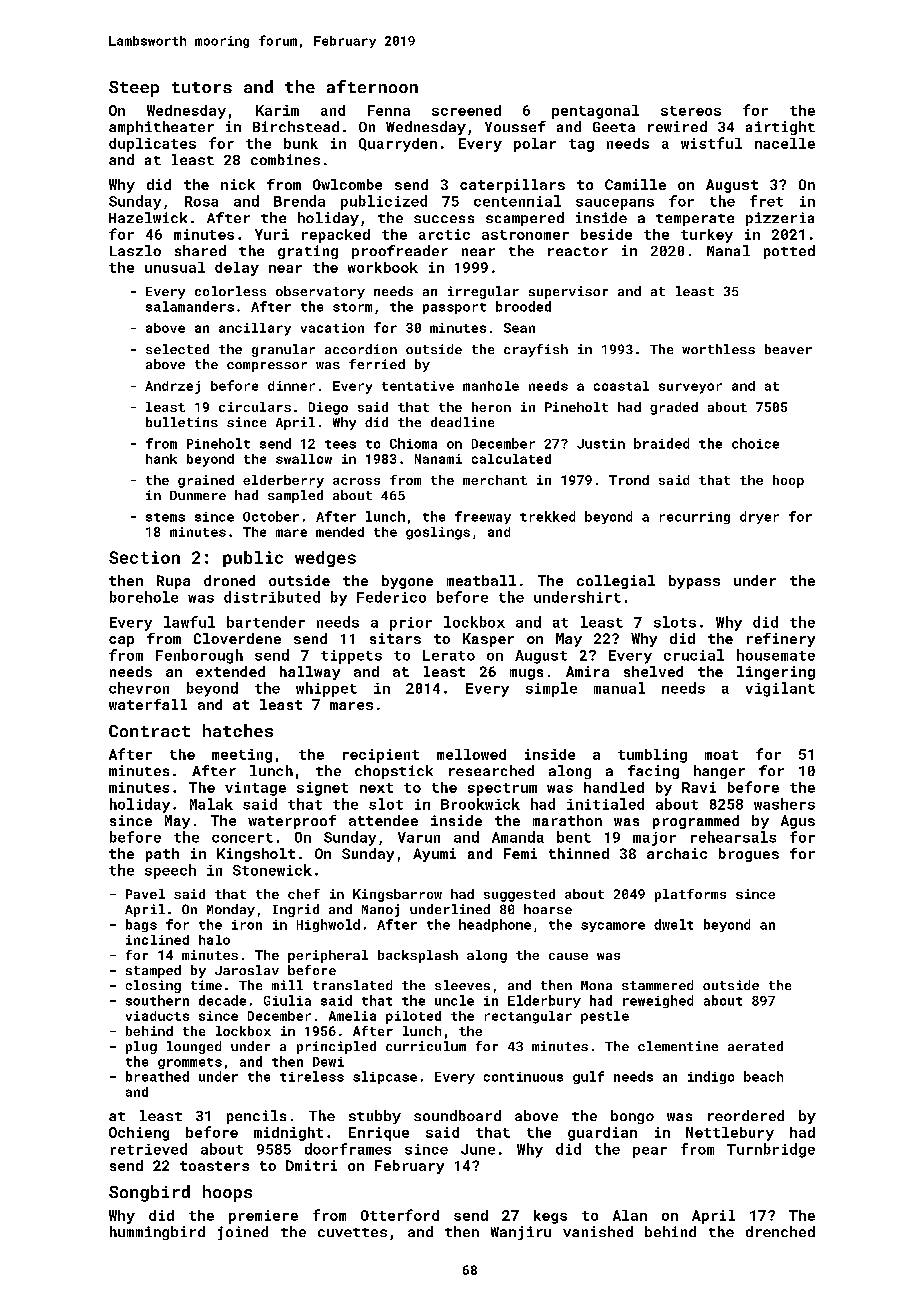  Describe the element at coordinates (691, 111) in the document. I see `stereos` at that location.
